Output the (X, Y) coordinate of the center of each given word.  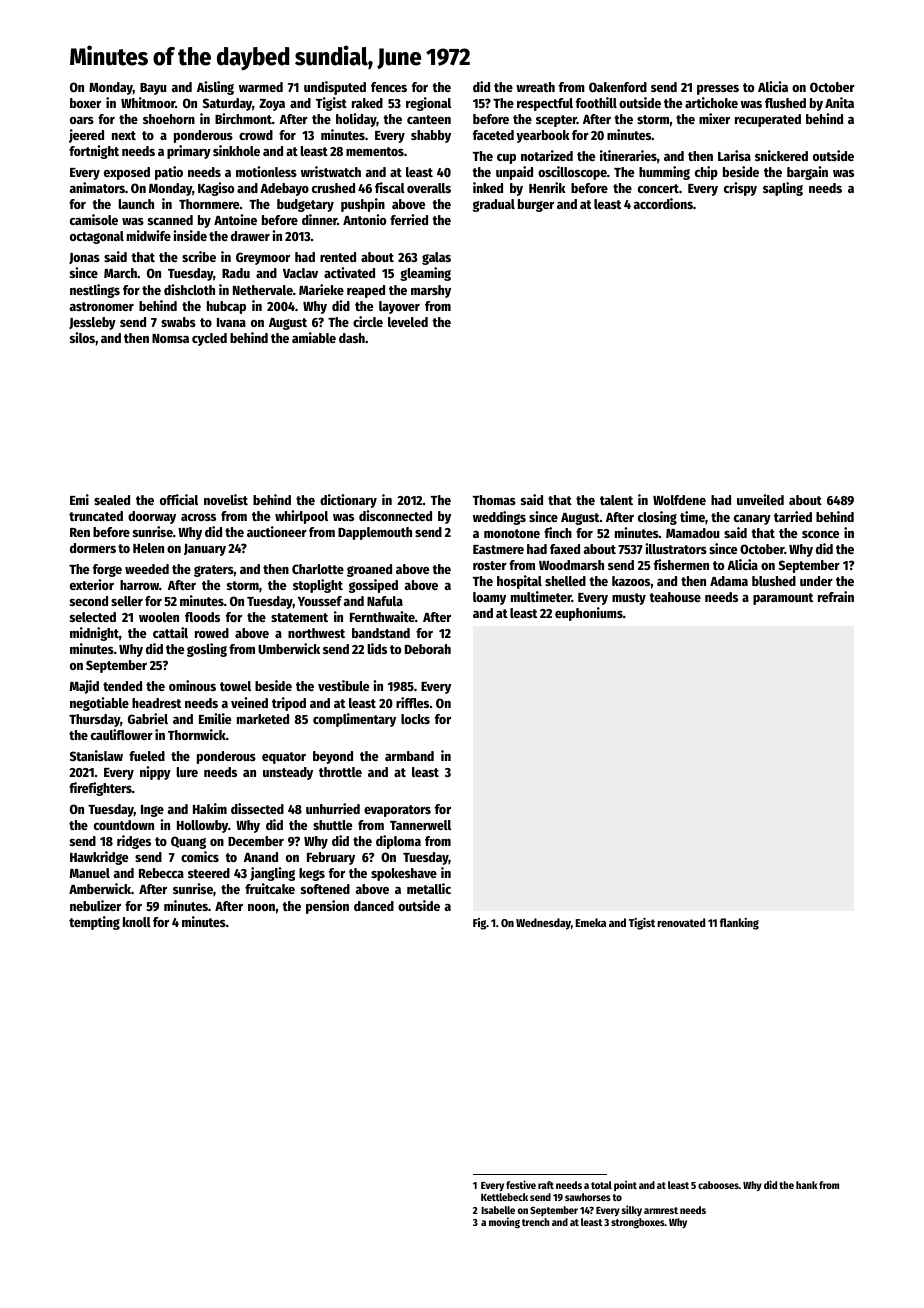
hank (806, 1185)
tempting (94, 923)
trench (535, 1222)
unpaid (514, 173)
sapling (783, 189)
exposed (127, 173)
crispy (740, 189)
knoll (137, 922)
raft (546, 1185)
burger (536, 205)
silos (82, 337)
